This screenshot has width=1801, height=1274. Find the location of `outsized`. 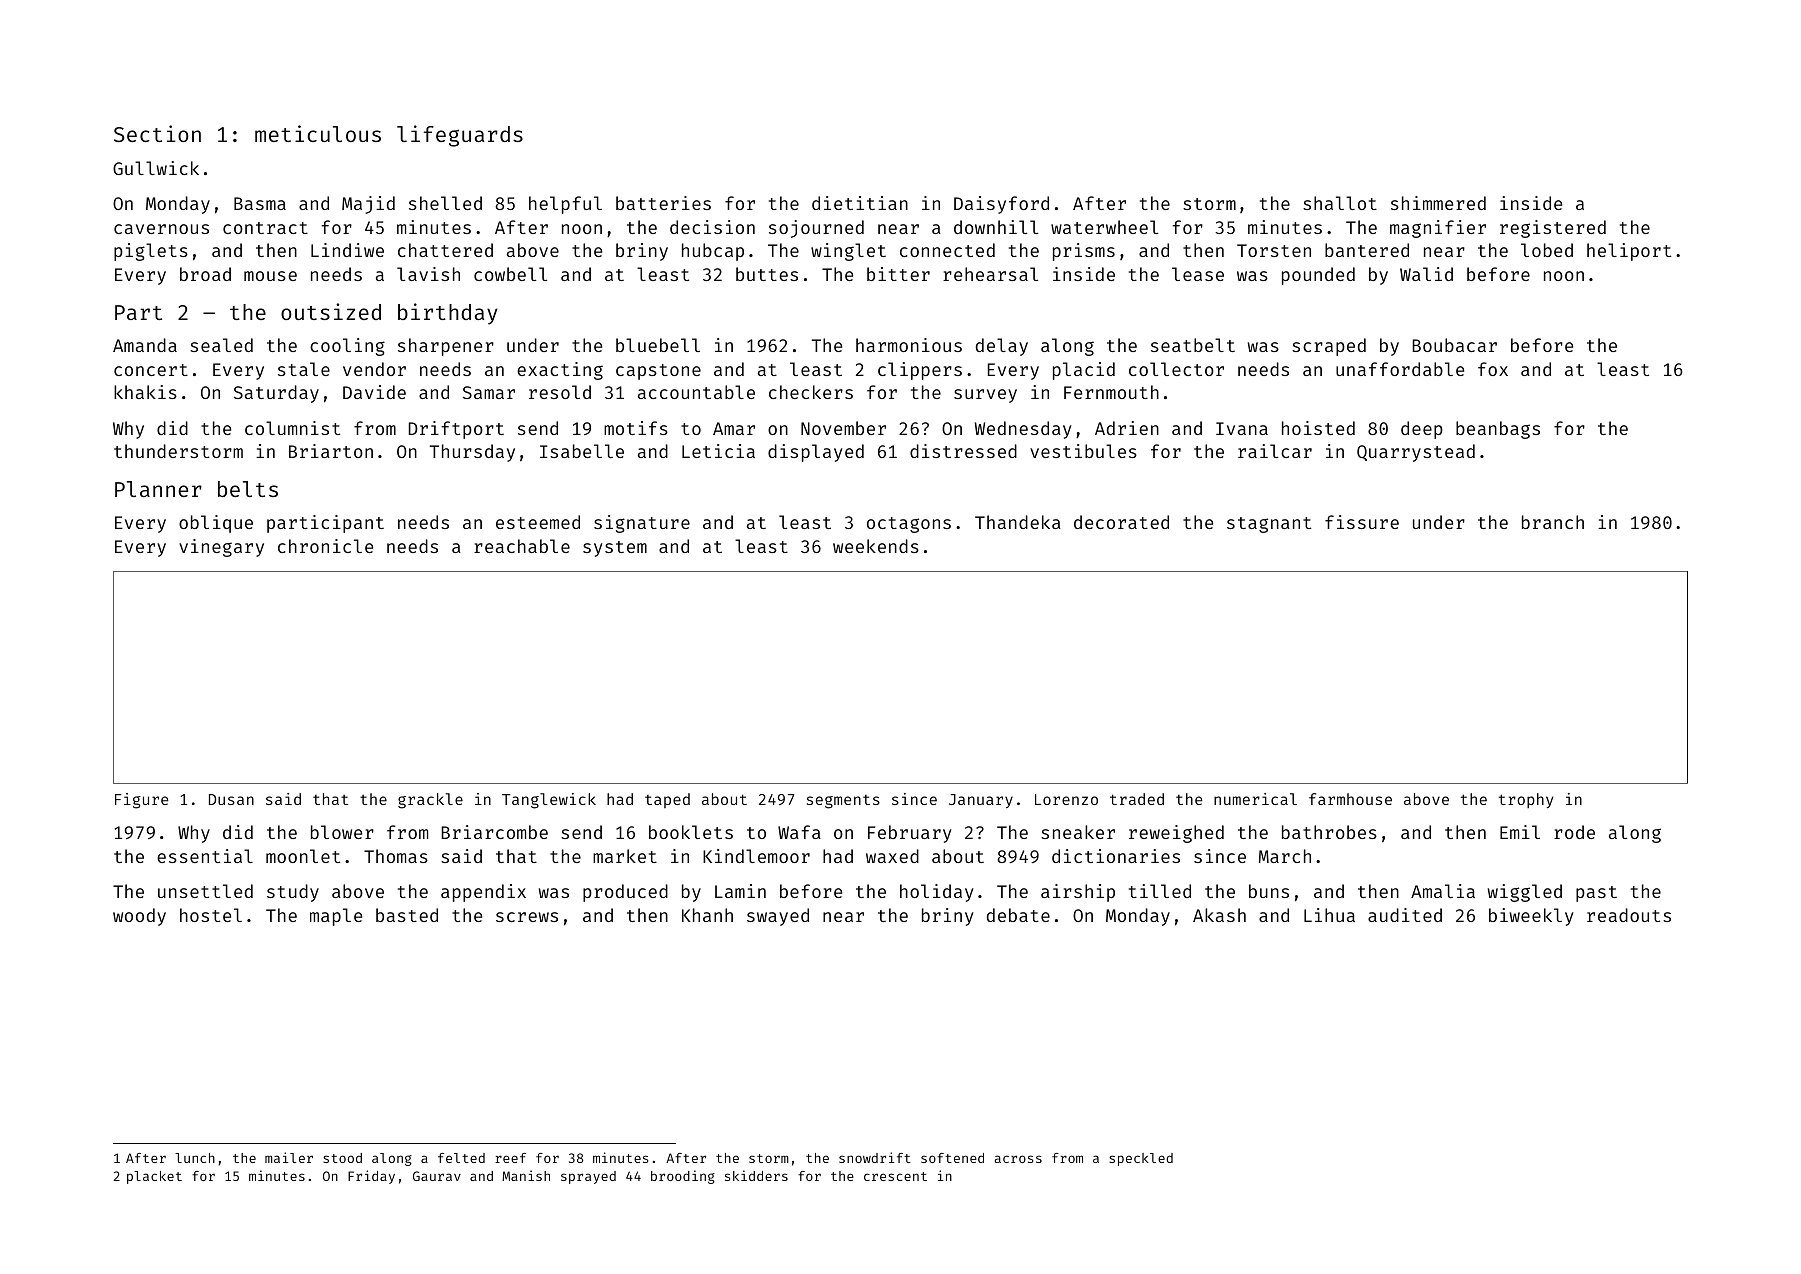

outsized is located at coordinates (331, 311).
